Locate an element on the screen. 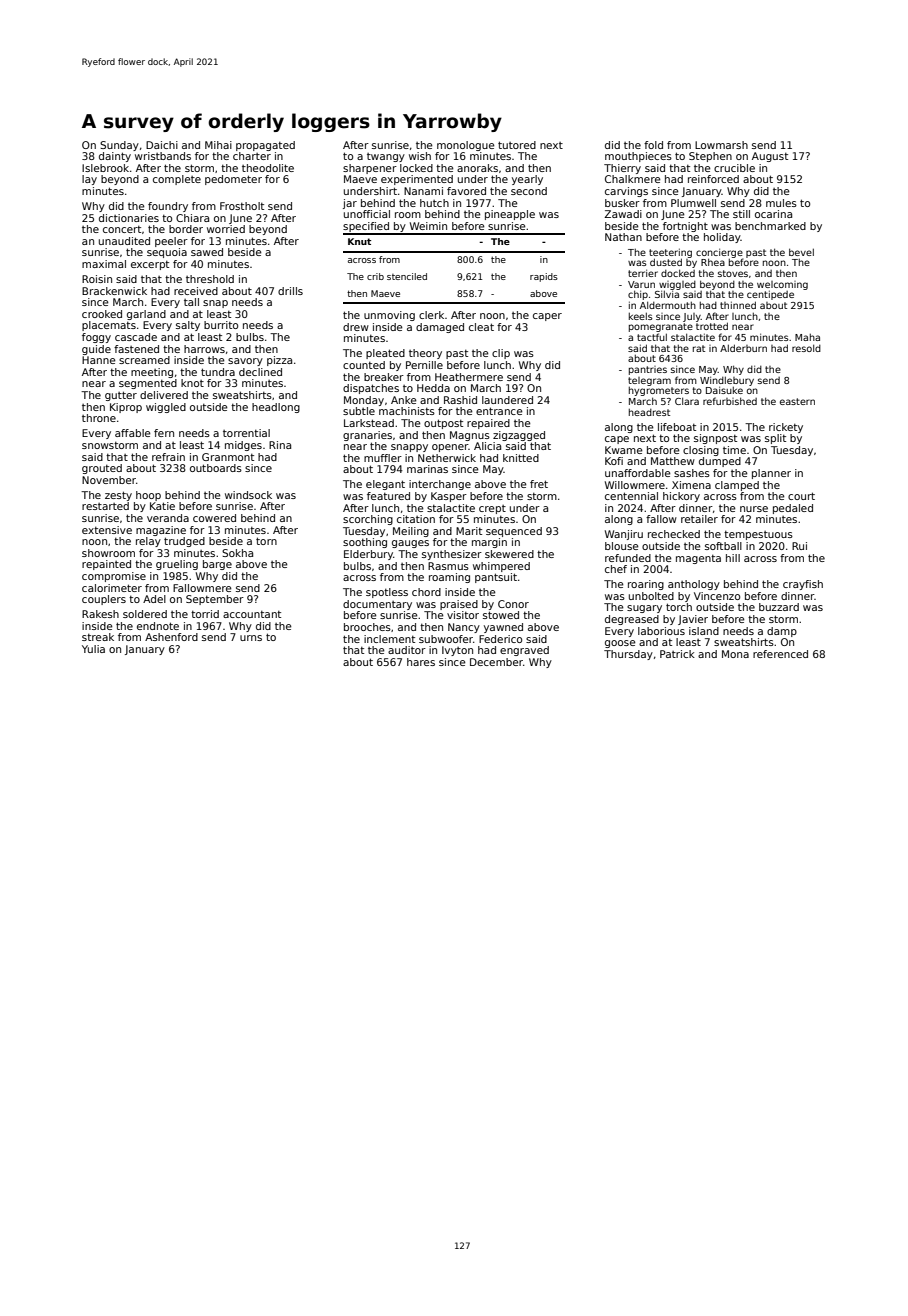 This screenshot has height=1316, width=908. Roisin is located at coordinates (97, 279).
